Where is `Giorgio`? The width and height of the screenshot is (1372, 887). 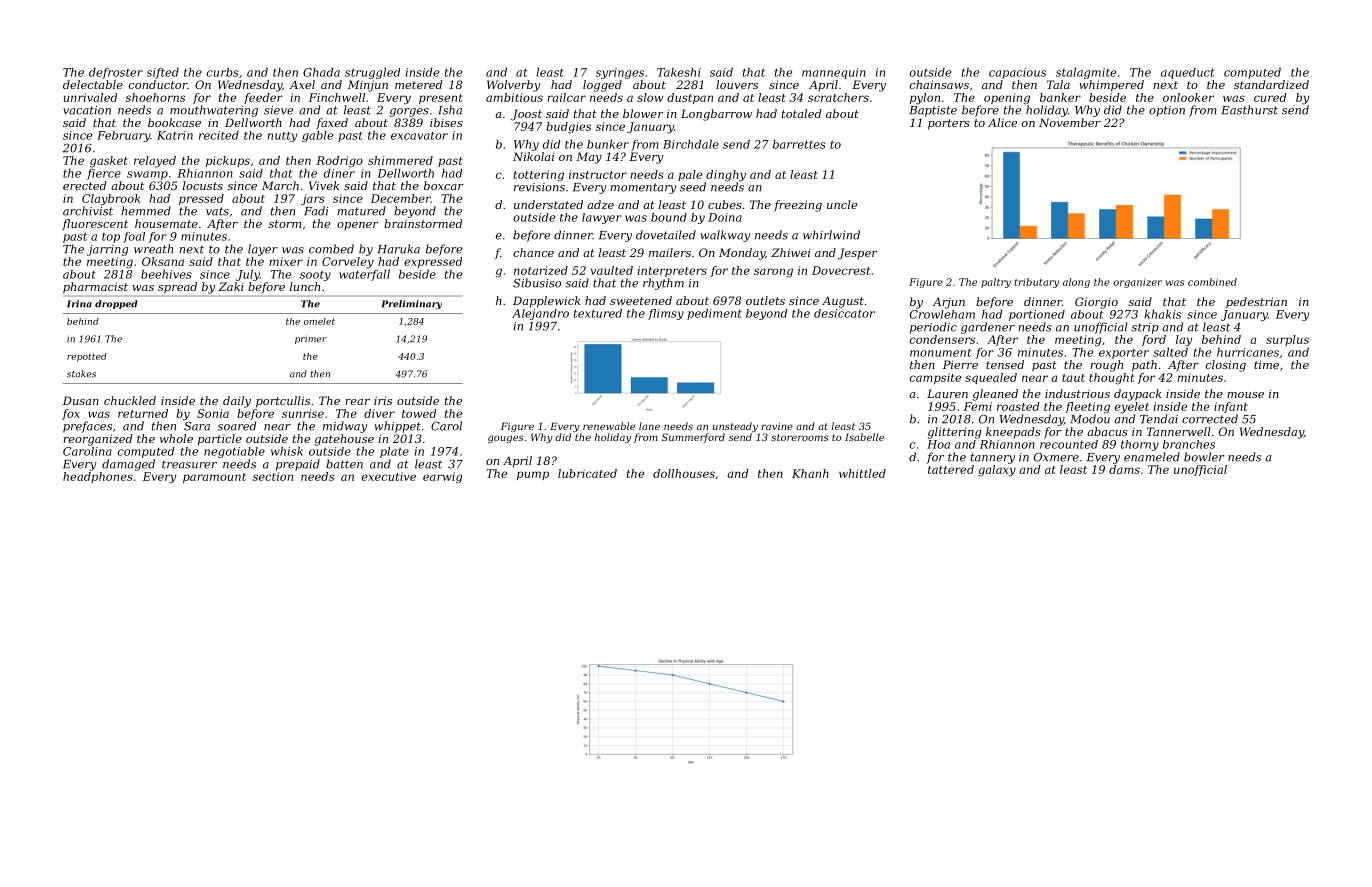 Giorgio is located at coordinates (1096, 303).
